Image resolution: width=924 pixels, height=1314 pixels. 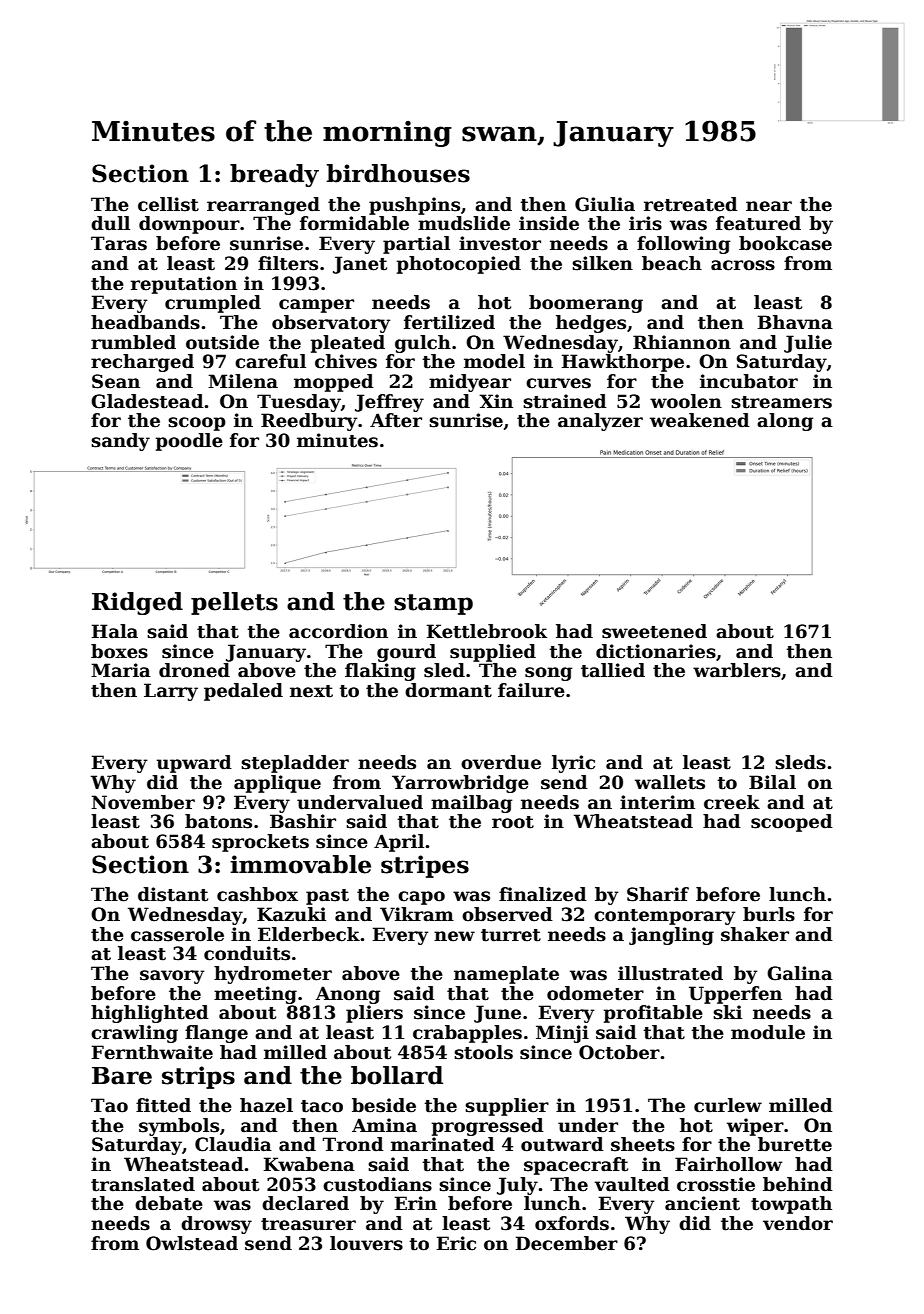 What do you see at coordinates (173, 894) in the page?
I see `distant` at bounding box center [173, 894].
